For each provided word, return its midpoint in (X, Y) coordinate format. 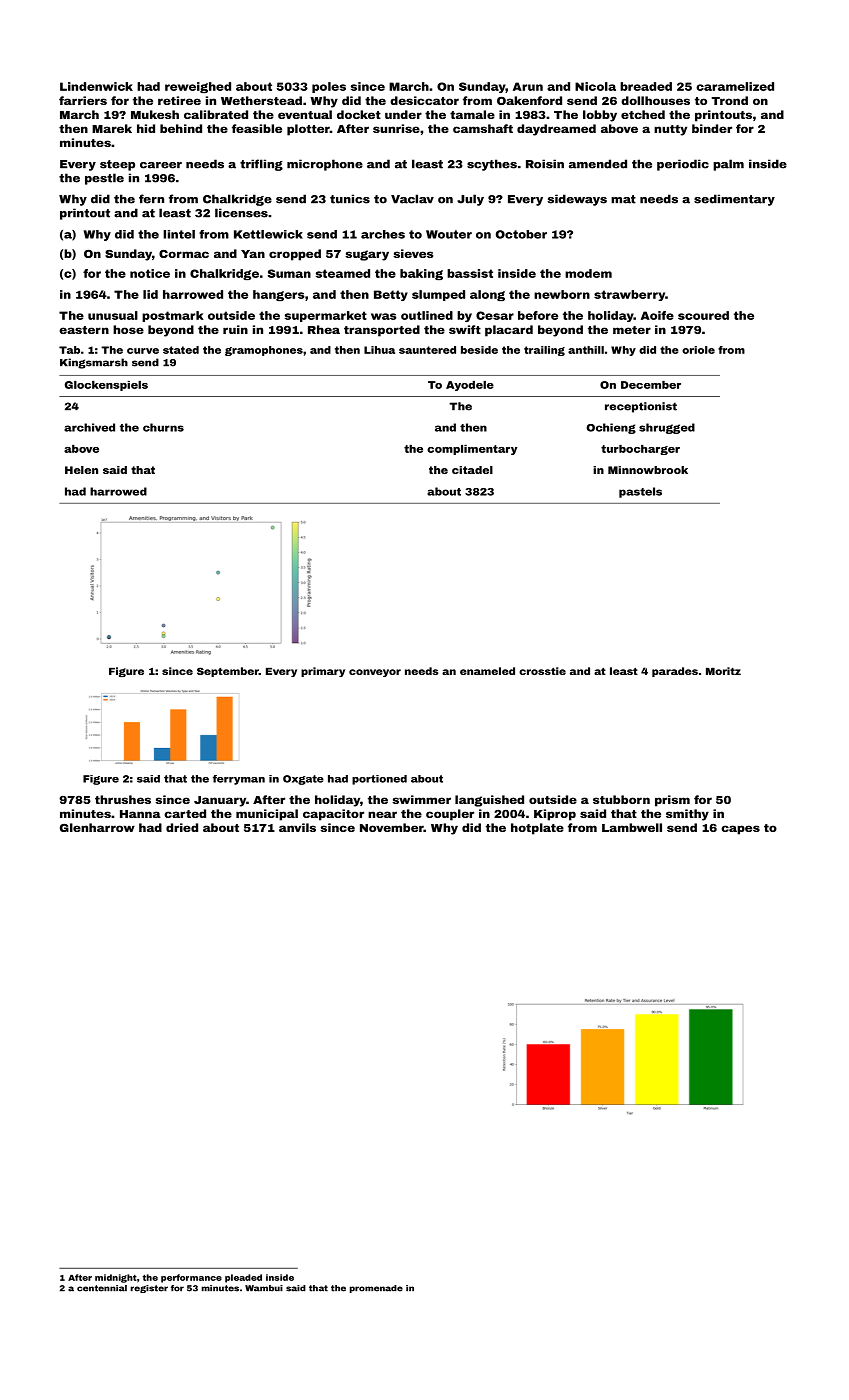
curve (143, 351)
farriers (83, 100)
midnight (116, 1278)
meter (632, 330)
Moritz (723, 671)
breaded (646, 86)
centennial (102, 1288)
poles (329, 87)
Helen (81, 470)
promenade (376, 1289)
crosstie (542, 671)
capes (740, 830)
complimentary (472, 450)
